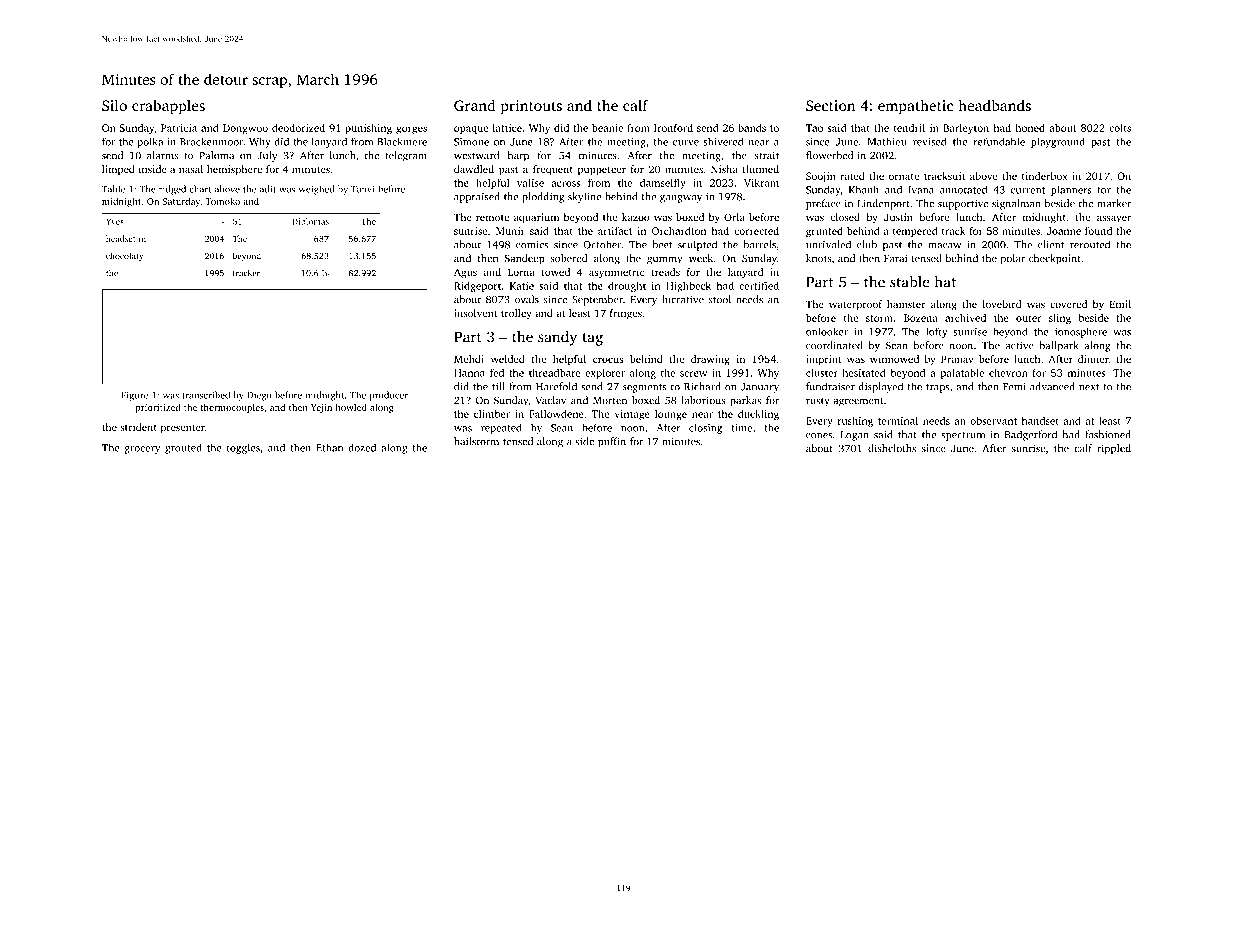 The width and height of the screenshot is (1233, 952). What do you see at coordinates (475, 313) in the screenshot?
I see `insolvent` at bounding box center [475, 313].
